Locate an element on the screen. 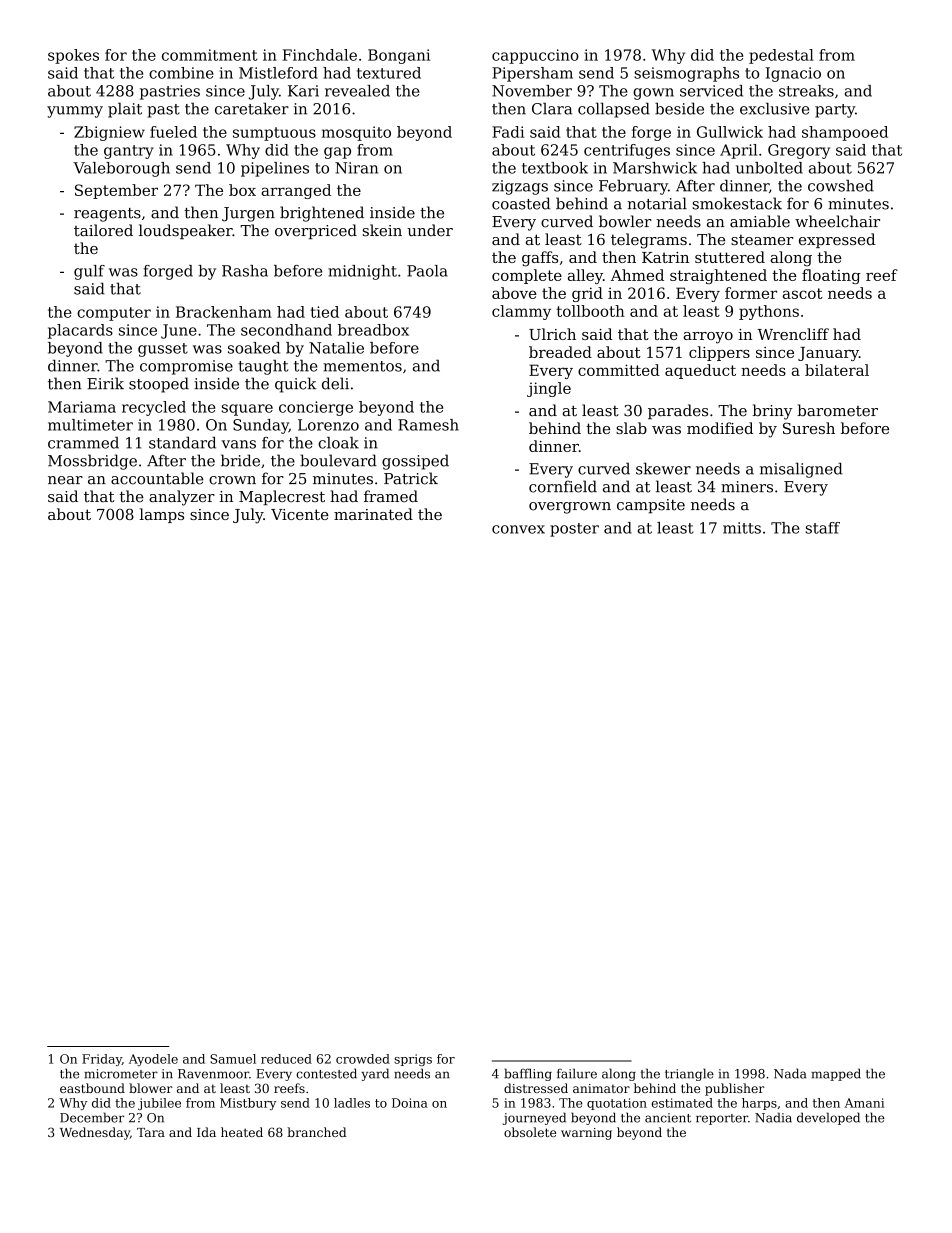  Zbigniew is located at coordinates (109, 133).
